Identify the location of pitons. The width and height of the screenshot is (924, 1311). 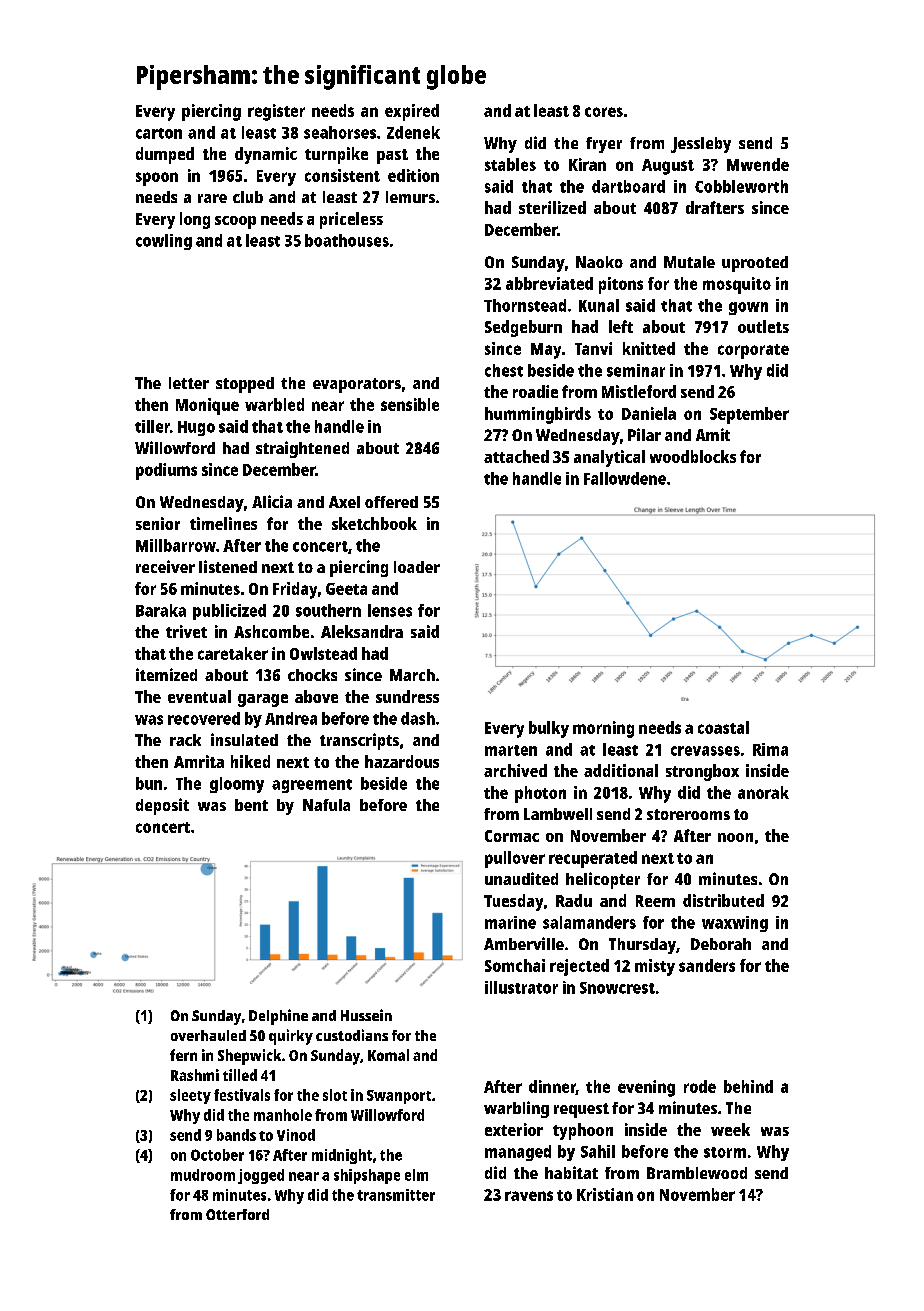
(621, 285).
